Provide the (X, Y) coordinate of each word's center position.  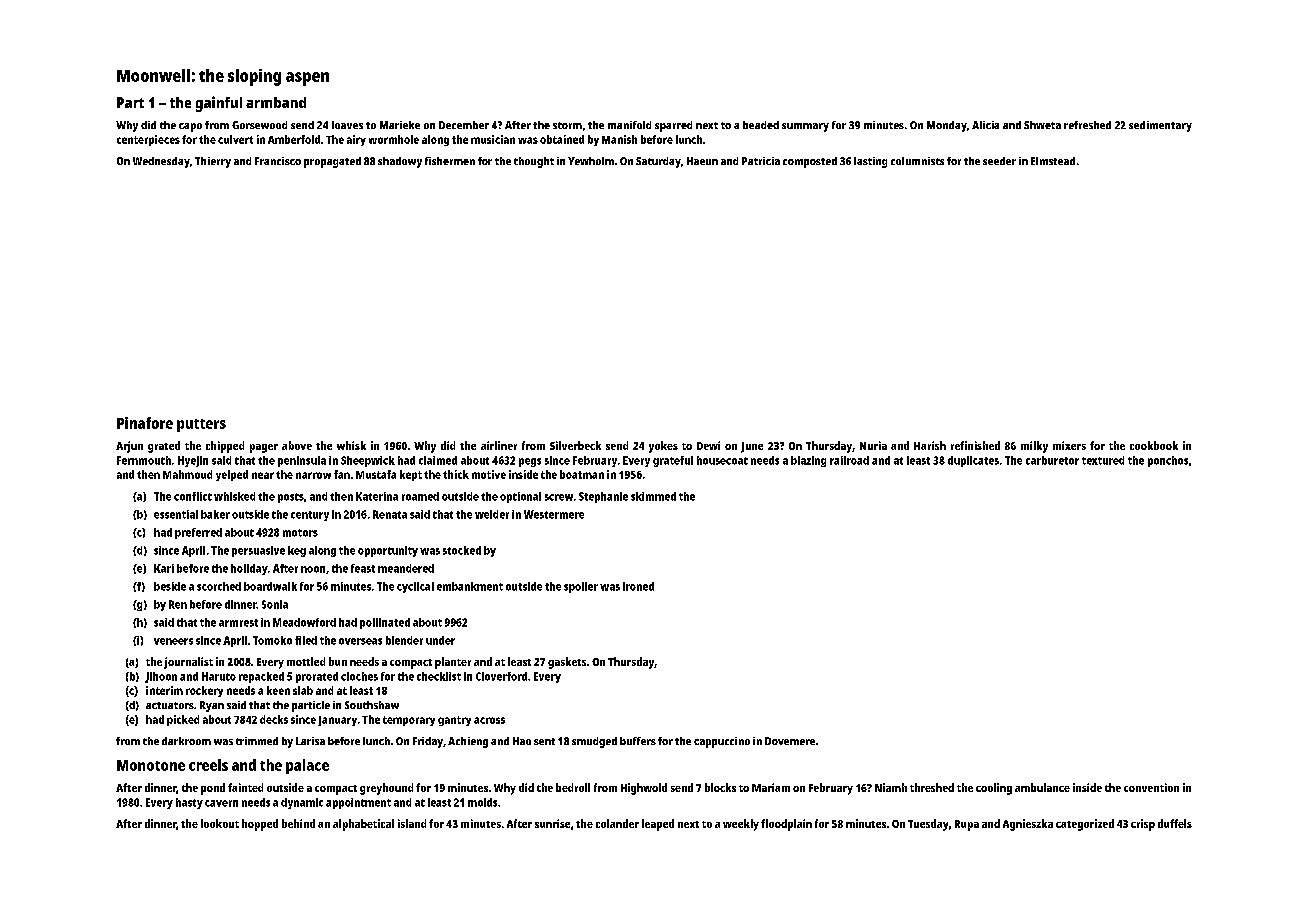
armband (276, 102)
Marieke (400, 125)
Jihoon (161, 677)
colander (617, 823)
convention (1151, 787)
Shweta (1042, 125)
